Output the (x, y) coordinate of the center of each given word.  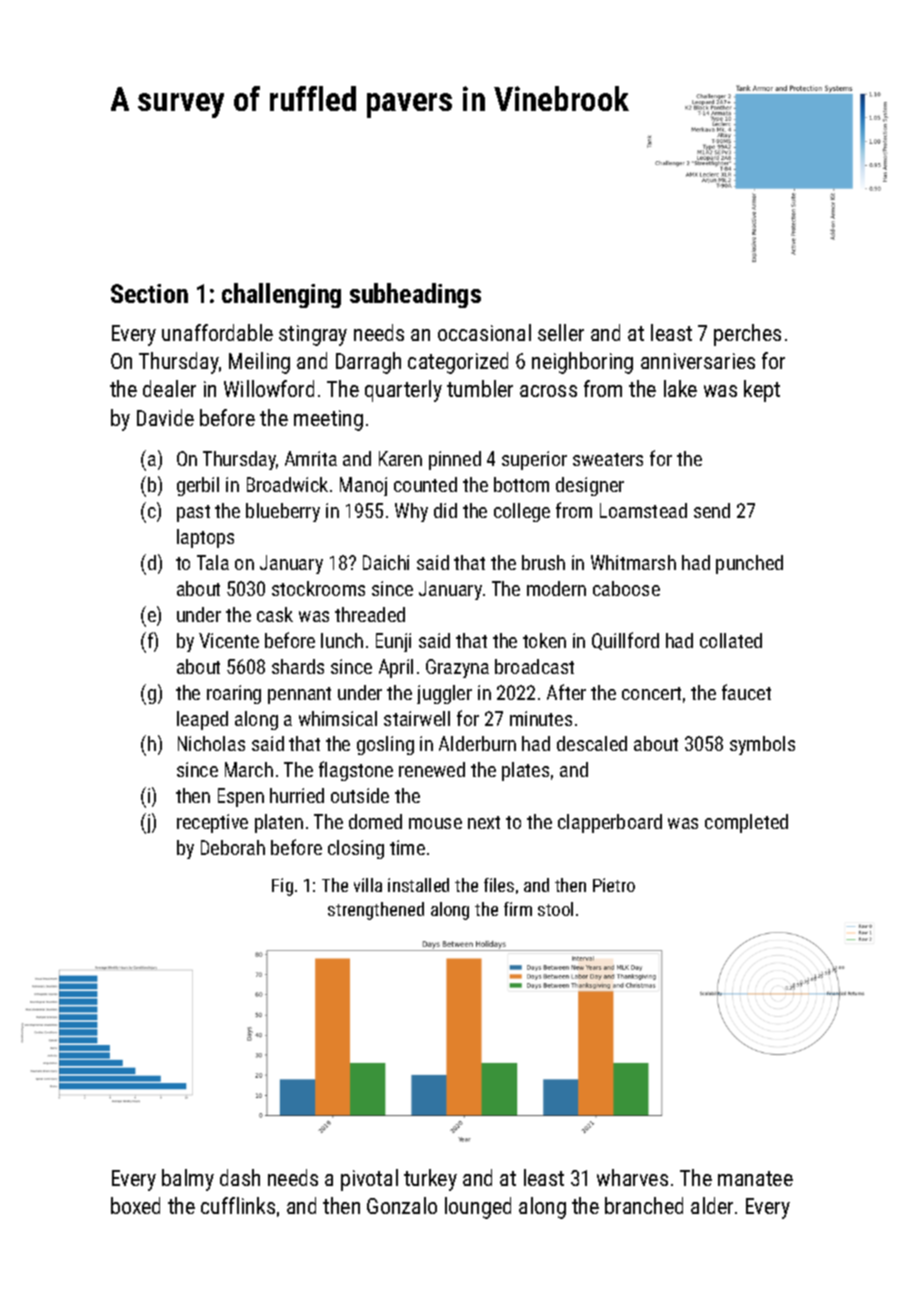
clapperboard (610, 823)
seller (561, 332)
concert (651, 693)
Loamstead (643, 510)
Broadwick (287, 484)
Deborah (233, 847)
